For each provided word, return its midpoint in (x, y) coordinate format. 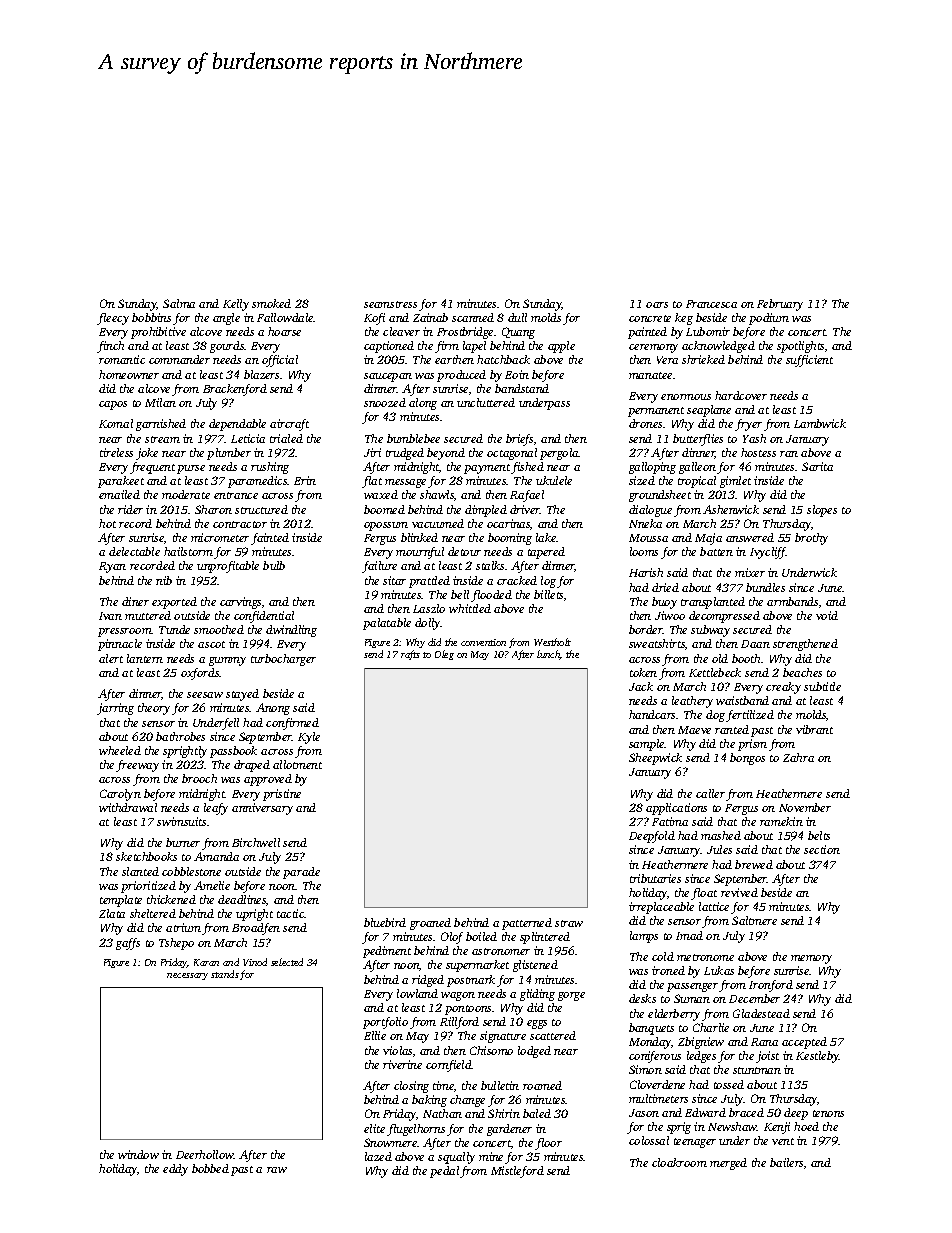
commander (179, 359)
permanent (656, 412)
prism (752, 745)
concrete (650, 318)
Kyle (309, 738)
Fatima (670, 821)
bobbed (210, 1168)
